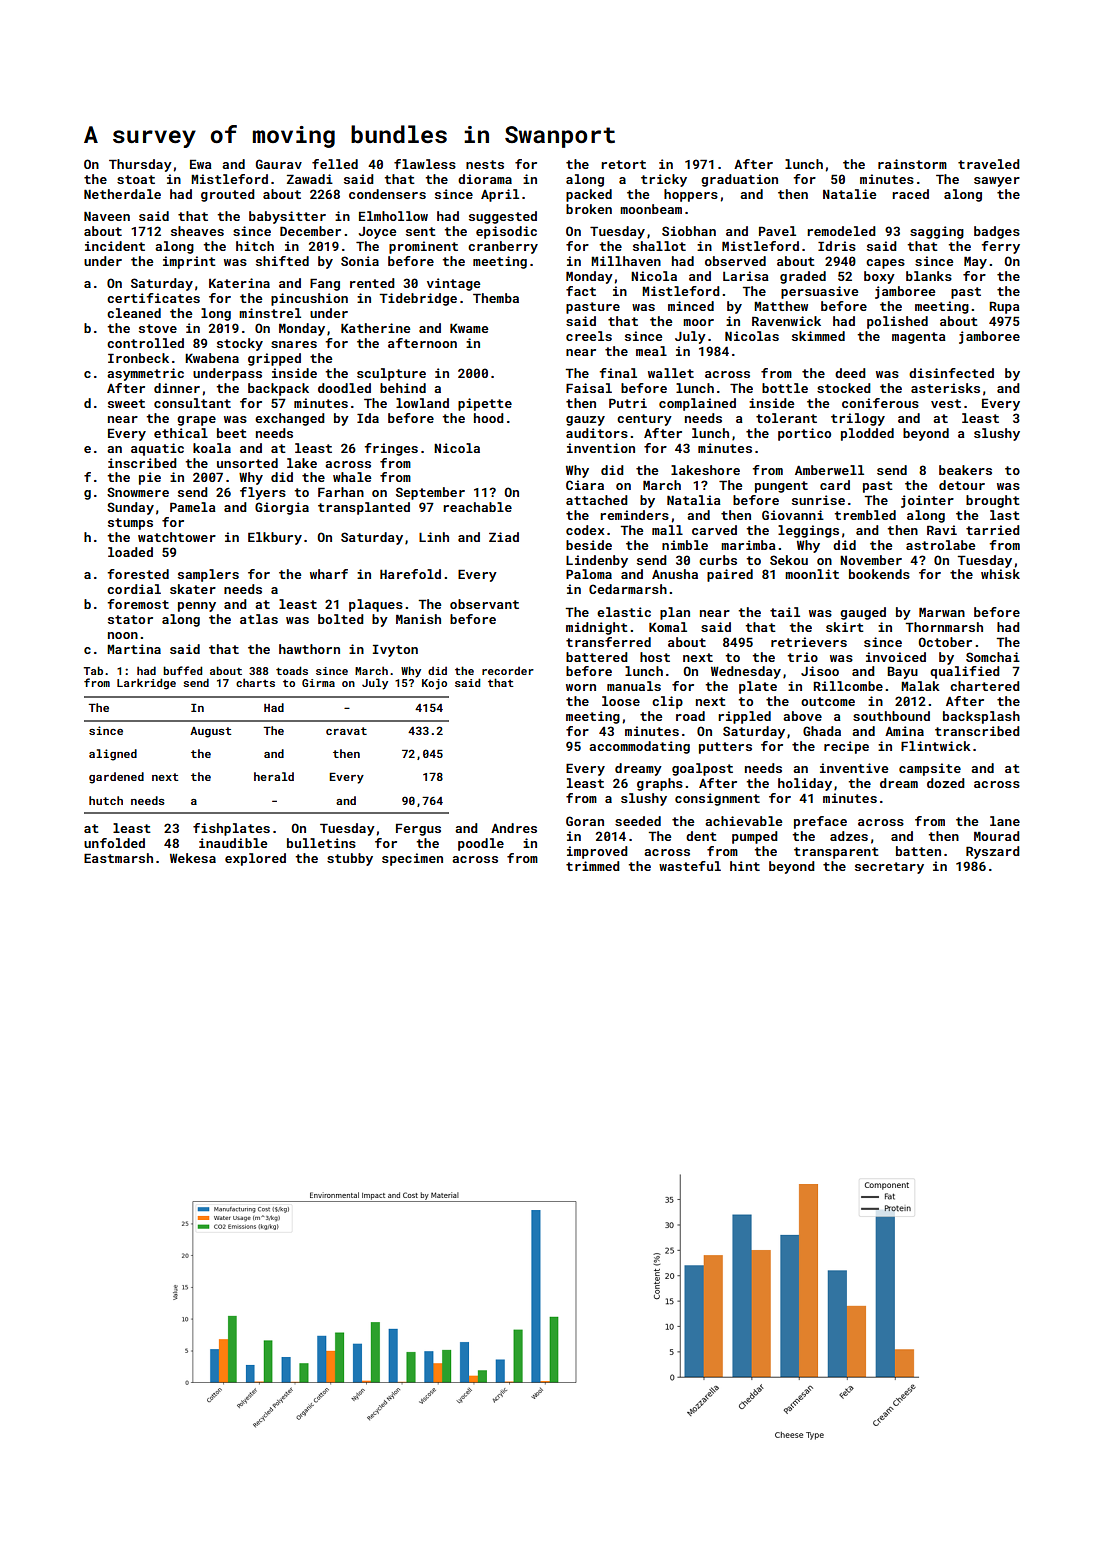 This page has width=1104, height=1561. I want to click on Faisal, so click(589, 388).
